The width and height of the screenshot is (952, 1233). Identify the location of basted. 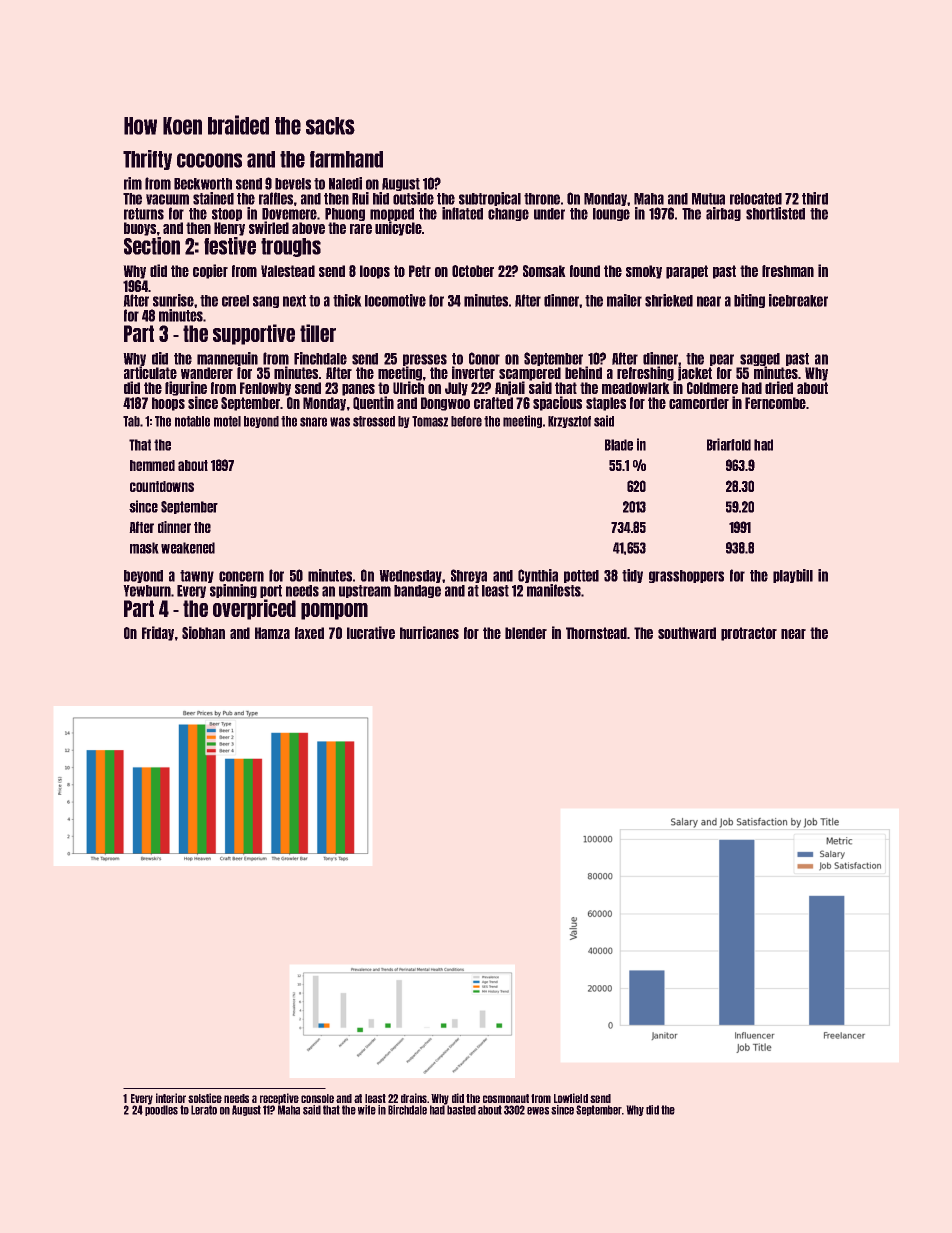
(461, 1110).
